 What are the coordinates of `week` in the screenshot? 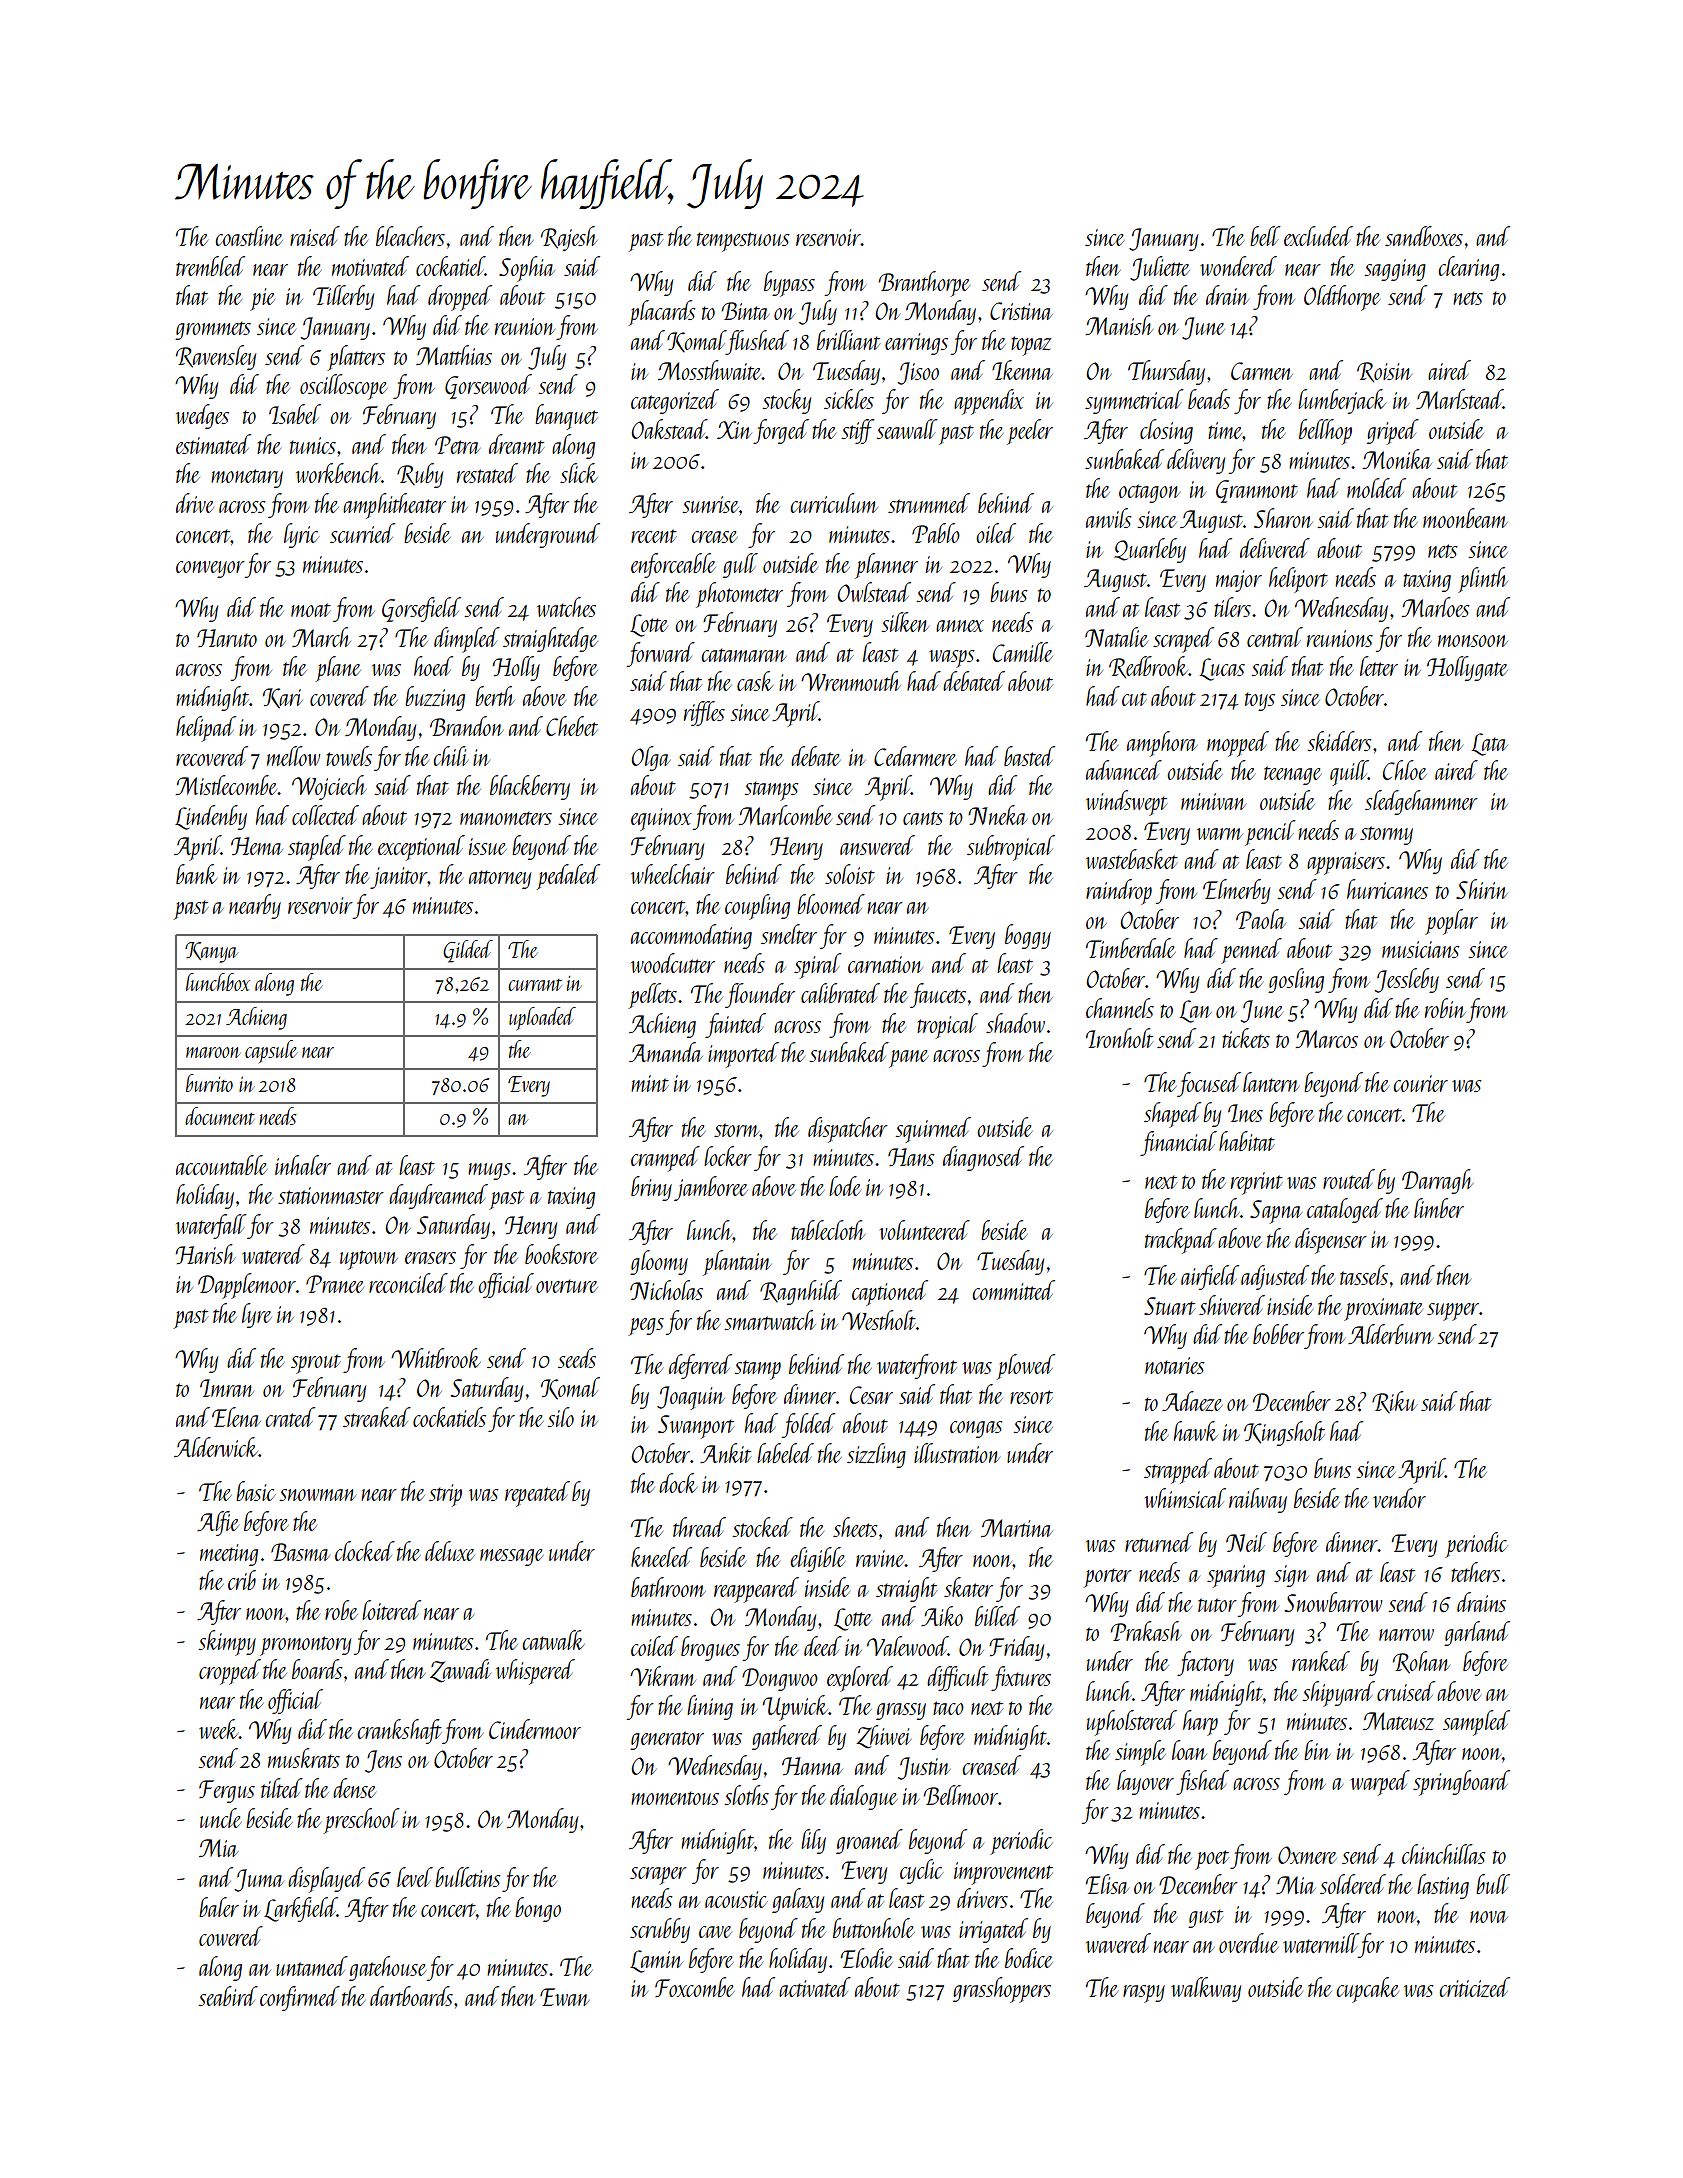 It's located at (219, 1729).
